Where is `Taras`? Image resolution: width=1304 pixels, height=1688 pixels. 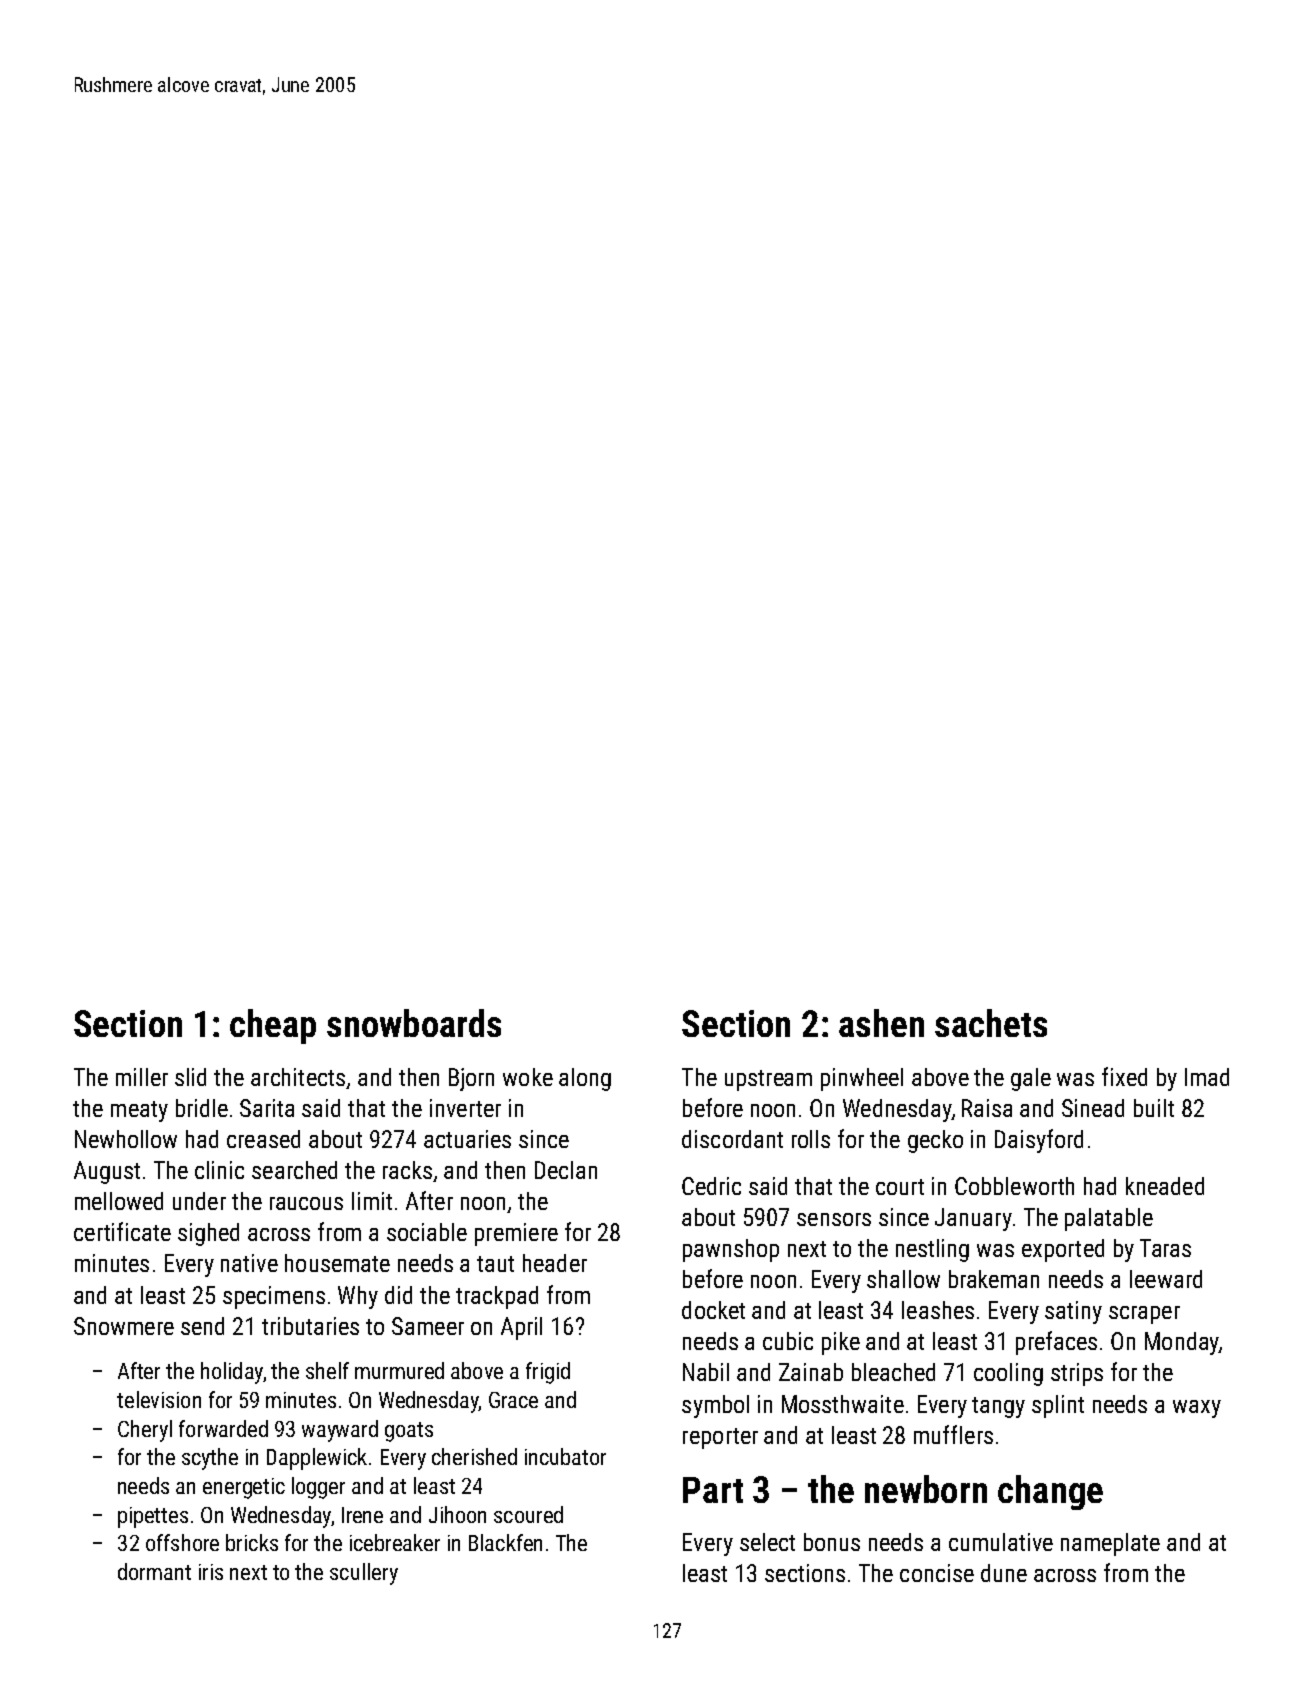
Taras is located at coordinates (1165, 1248).
